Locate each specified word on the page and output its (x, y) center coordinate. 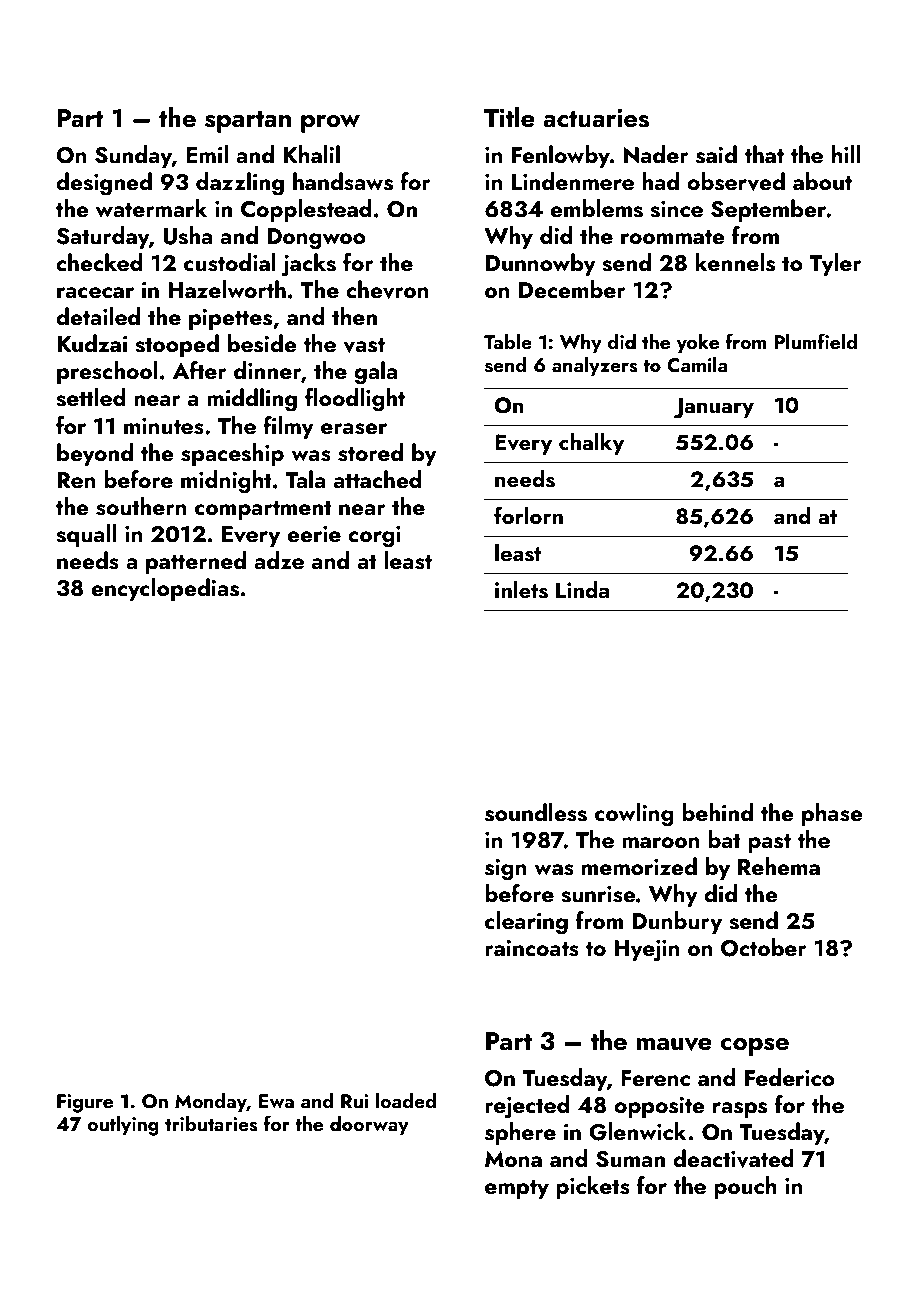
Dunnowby (541, 264)
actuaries (596, 118)
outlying (123, 1126)
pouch (745, 1187)
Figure (85, 1103)
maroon (661, 842)
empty (517, 1189)
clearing (526, 923)
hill (846, 154)
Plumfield (815, 341)
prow (330, 124)
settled (91, 397)
